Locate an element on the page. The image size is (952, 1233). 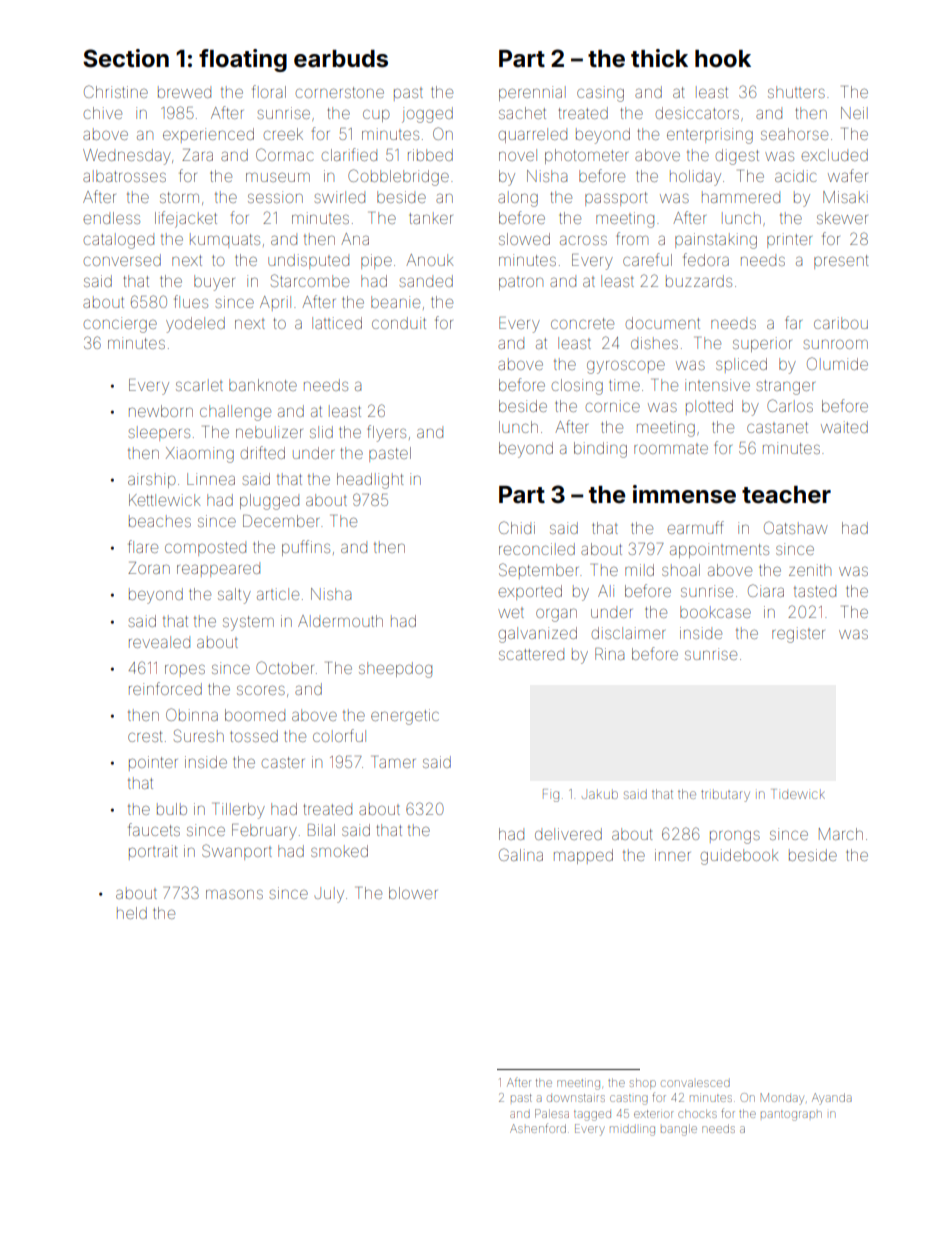
held is located at coordinates (132, 913).
